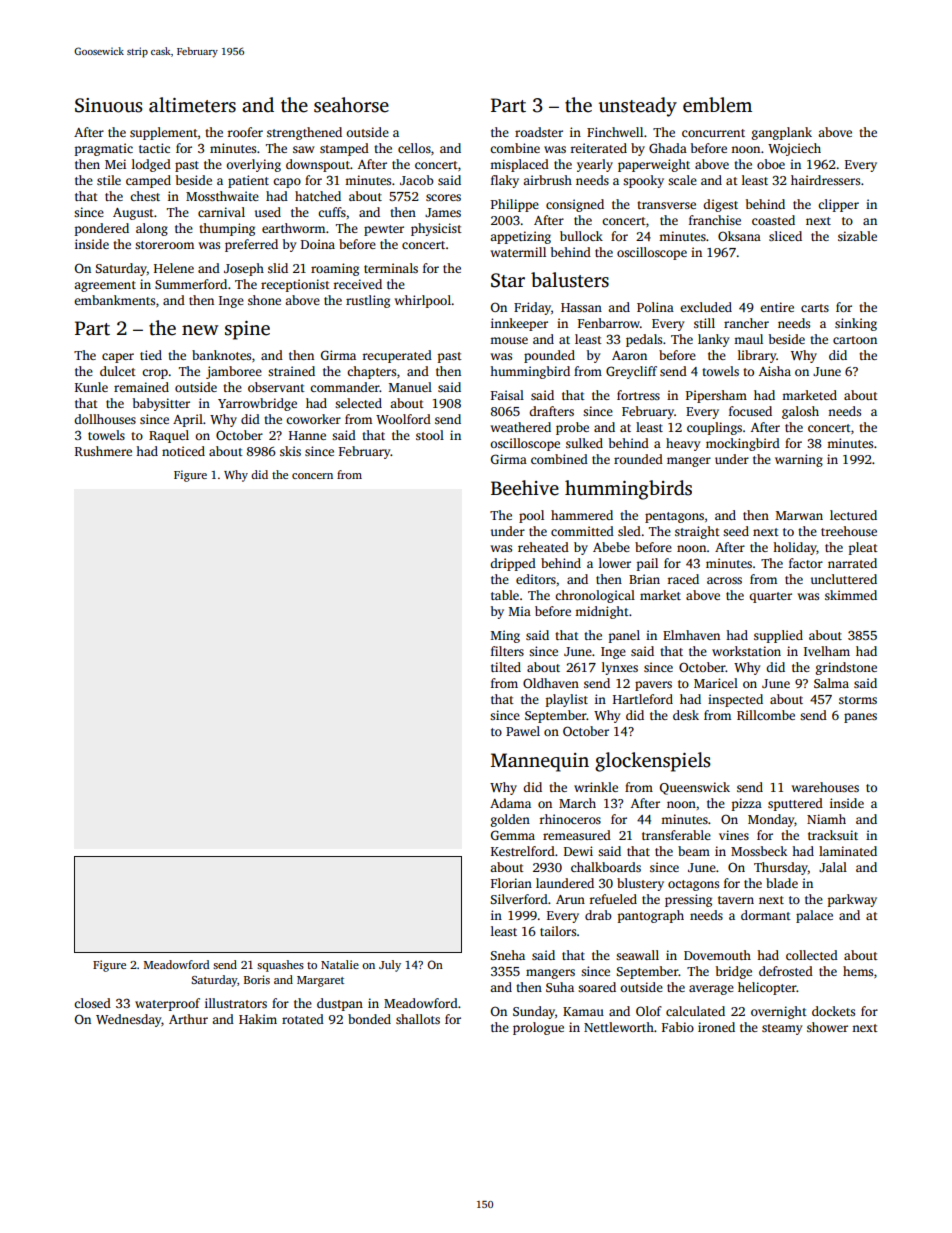 This screenshot has width=952, height=1233. I want to click on Kunle, so click(91, 387).
